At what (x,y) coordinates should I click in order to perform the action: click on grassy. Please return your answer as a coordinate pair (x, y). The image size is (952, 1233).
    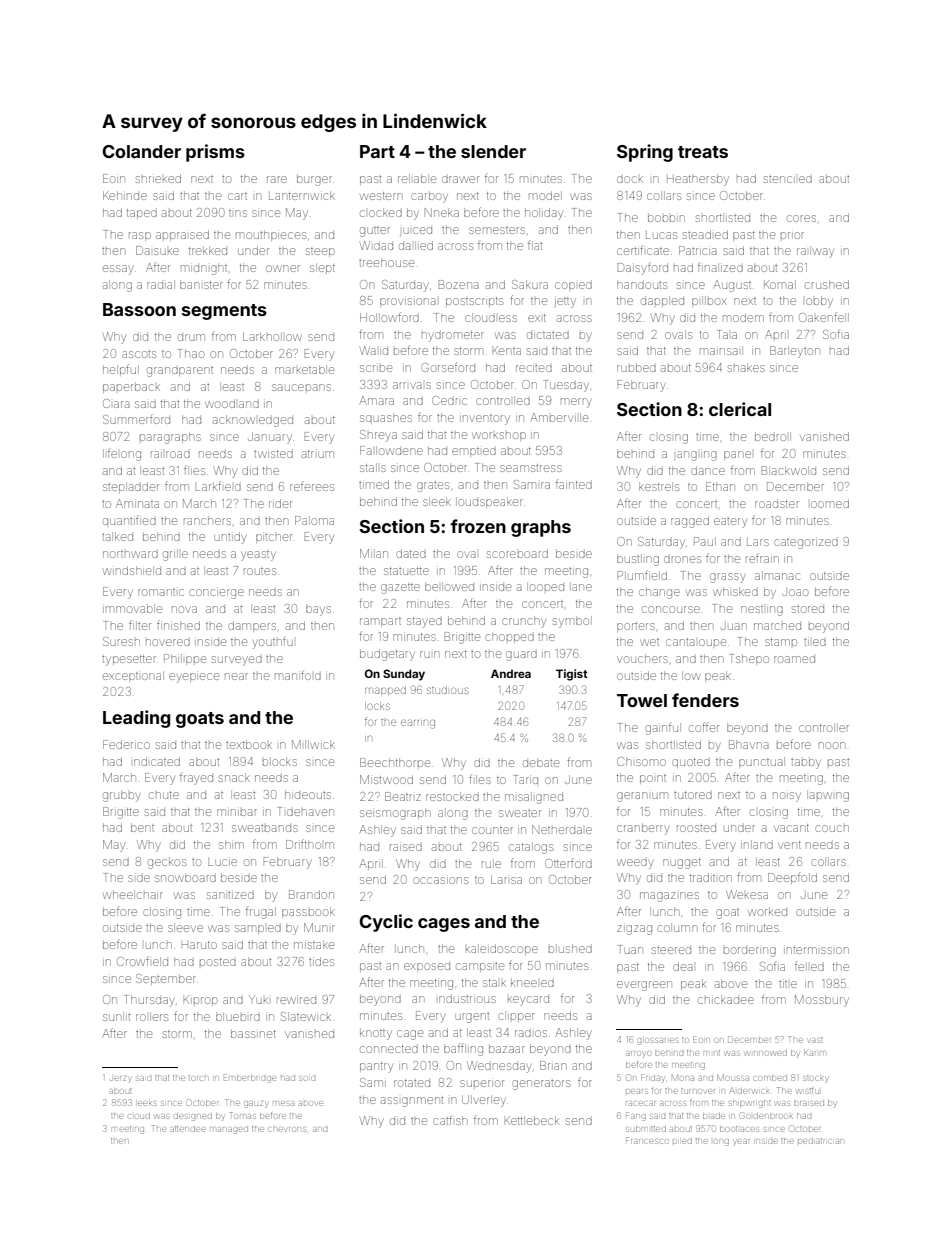
    Looking at the image, I should click on (727, 578).
